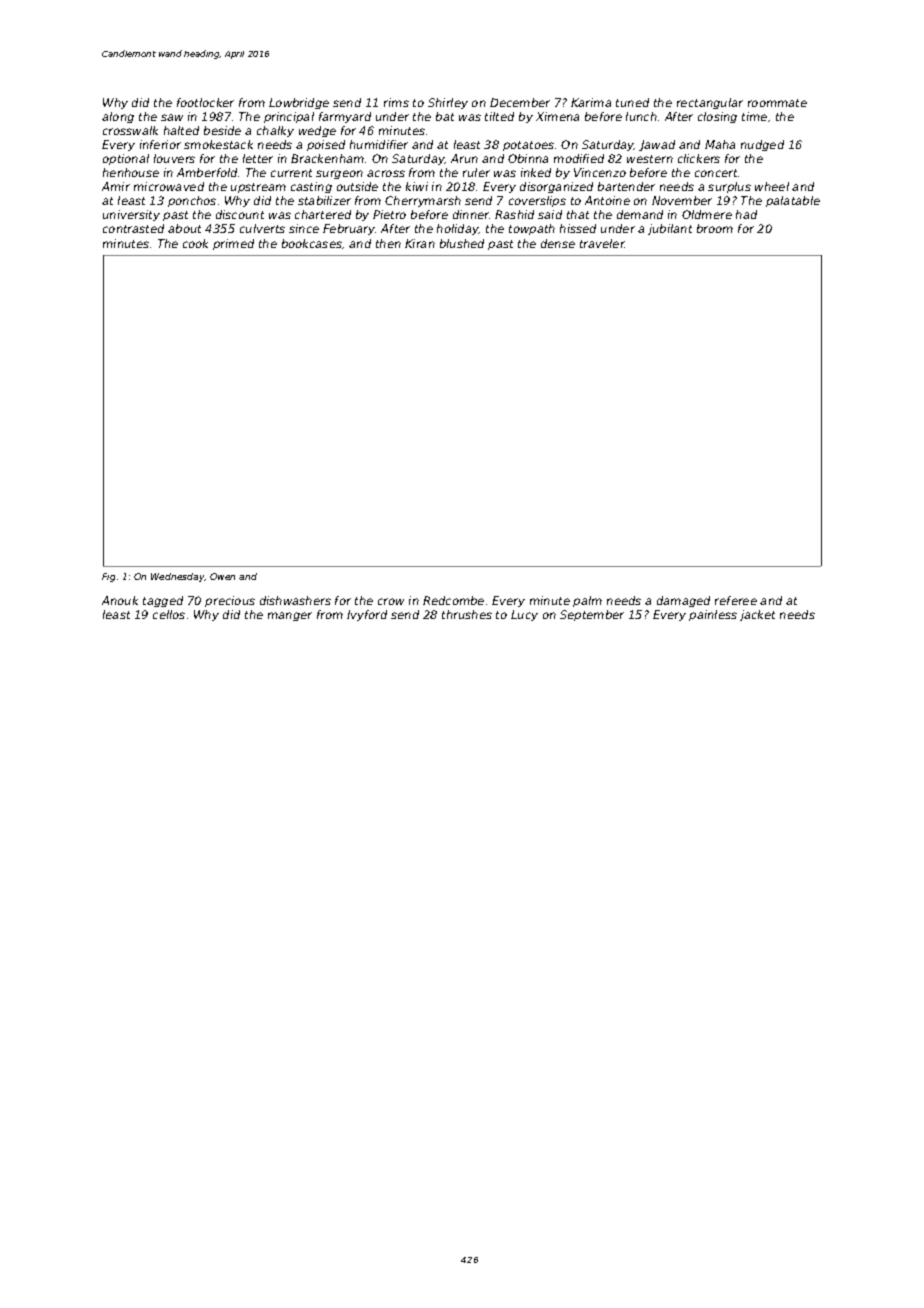 The height and width of the page is (1308, 924). What do you see at coordinates (396, 102) in the page?
I see `rims` at bounding box center [396, 102].
